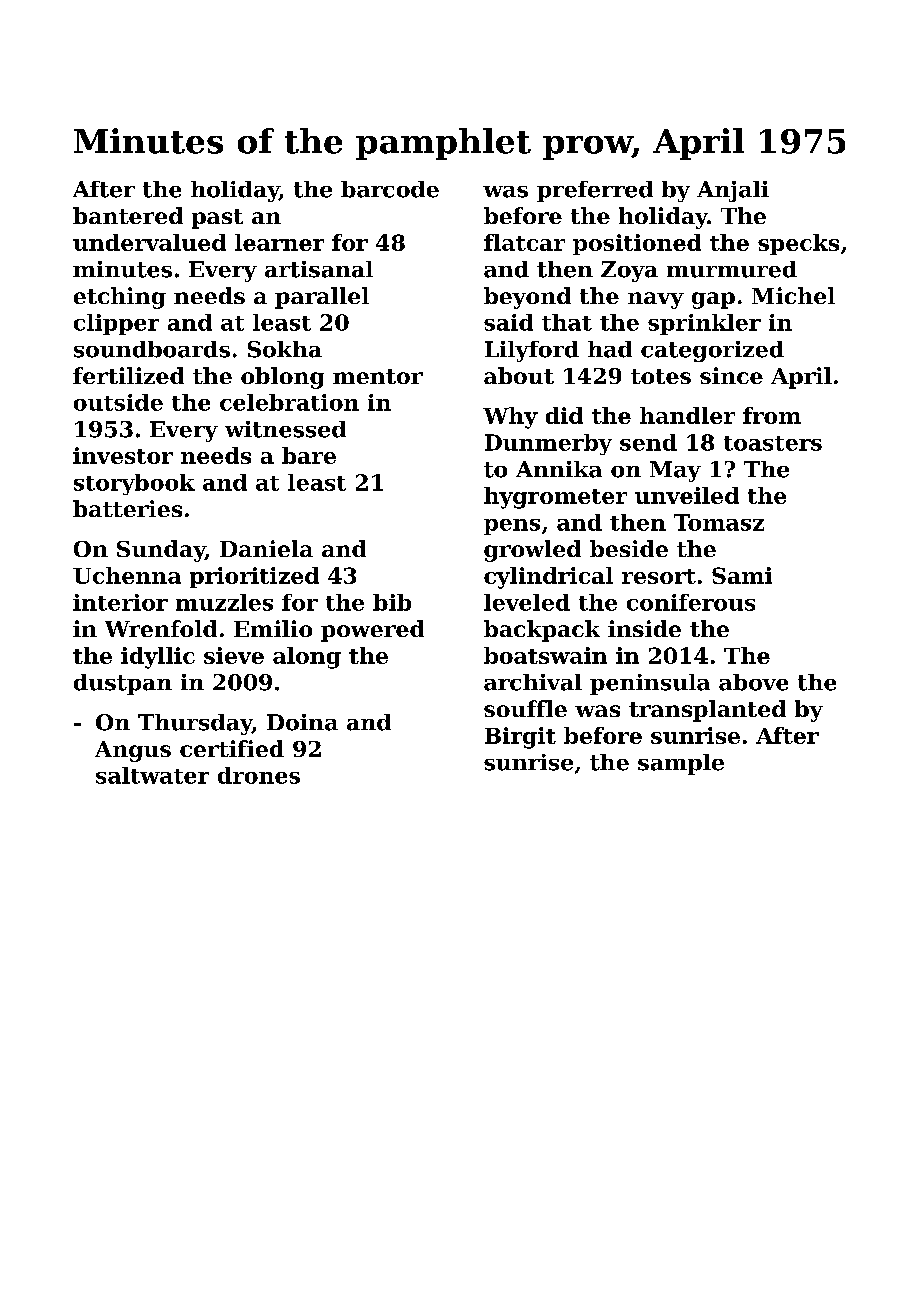 Image resolution: width=924 pixels, height=1311 pixels. I want to click on Tomasz, so click(719, 522).
